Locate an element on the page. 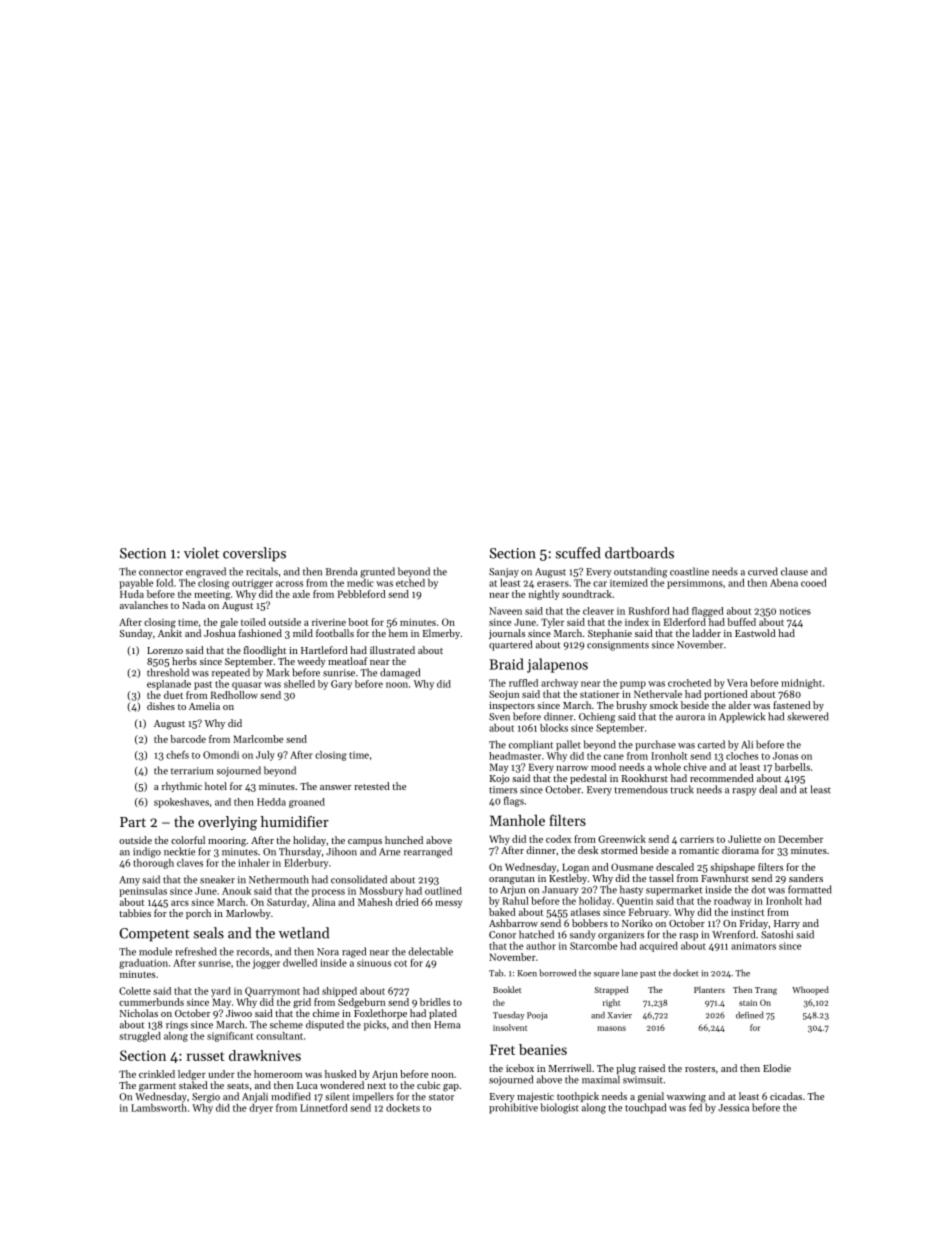  arcs is located at coordinates (180, 903).
